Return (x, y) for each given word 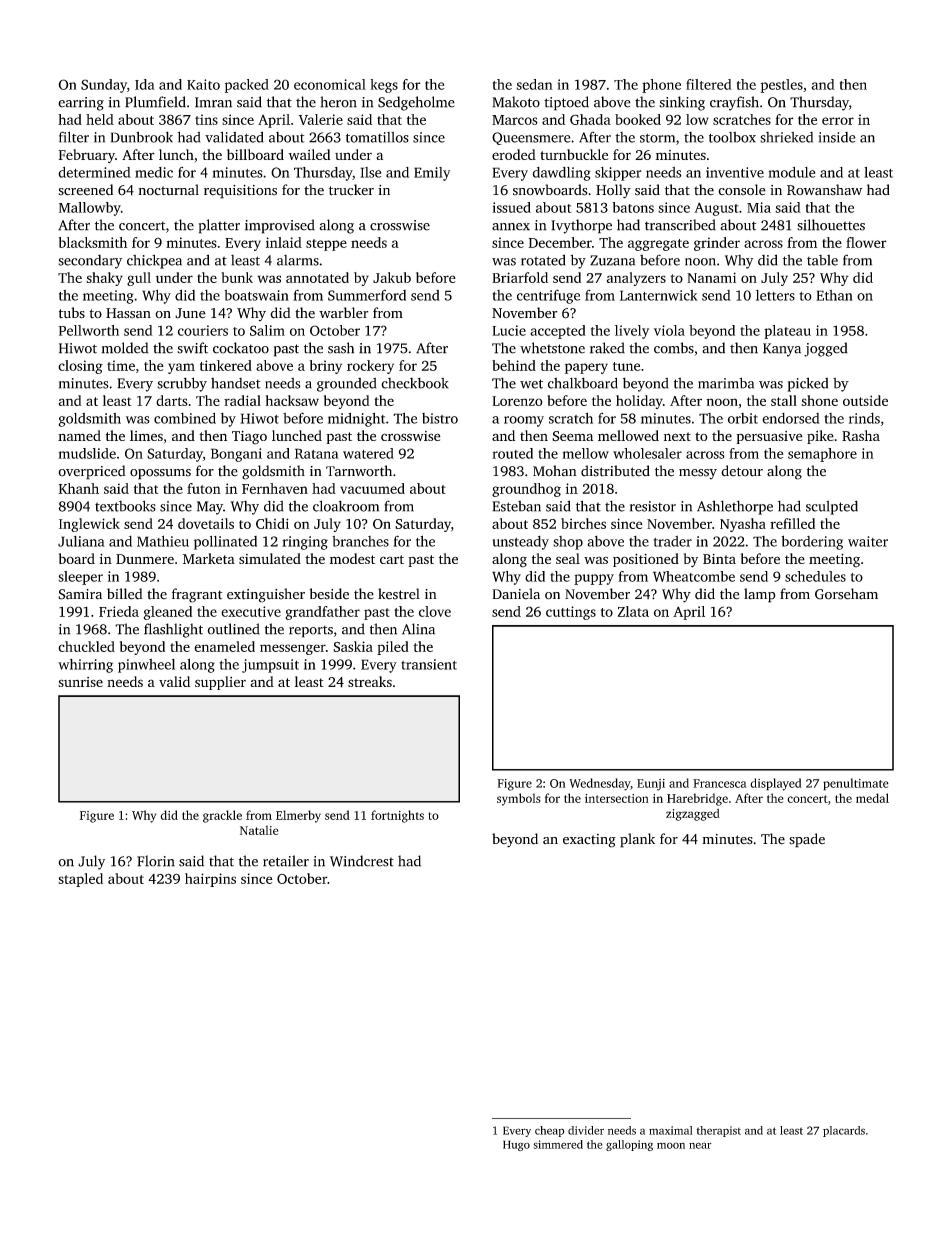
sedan (534, 84)
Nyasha (743, 525)
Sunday (104, 86)
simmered (558, 1144)
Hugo (516, 1145)
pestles (782, 86)
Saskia (353, 646)
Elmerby (298, 816)
